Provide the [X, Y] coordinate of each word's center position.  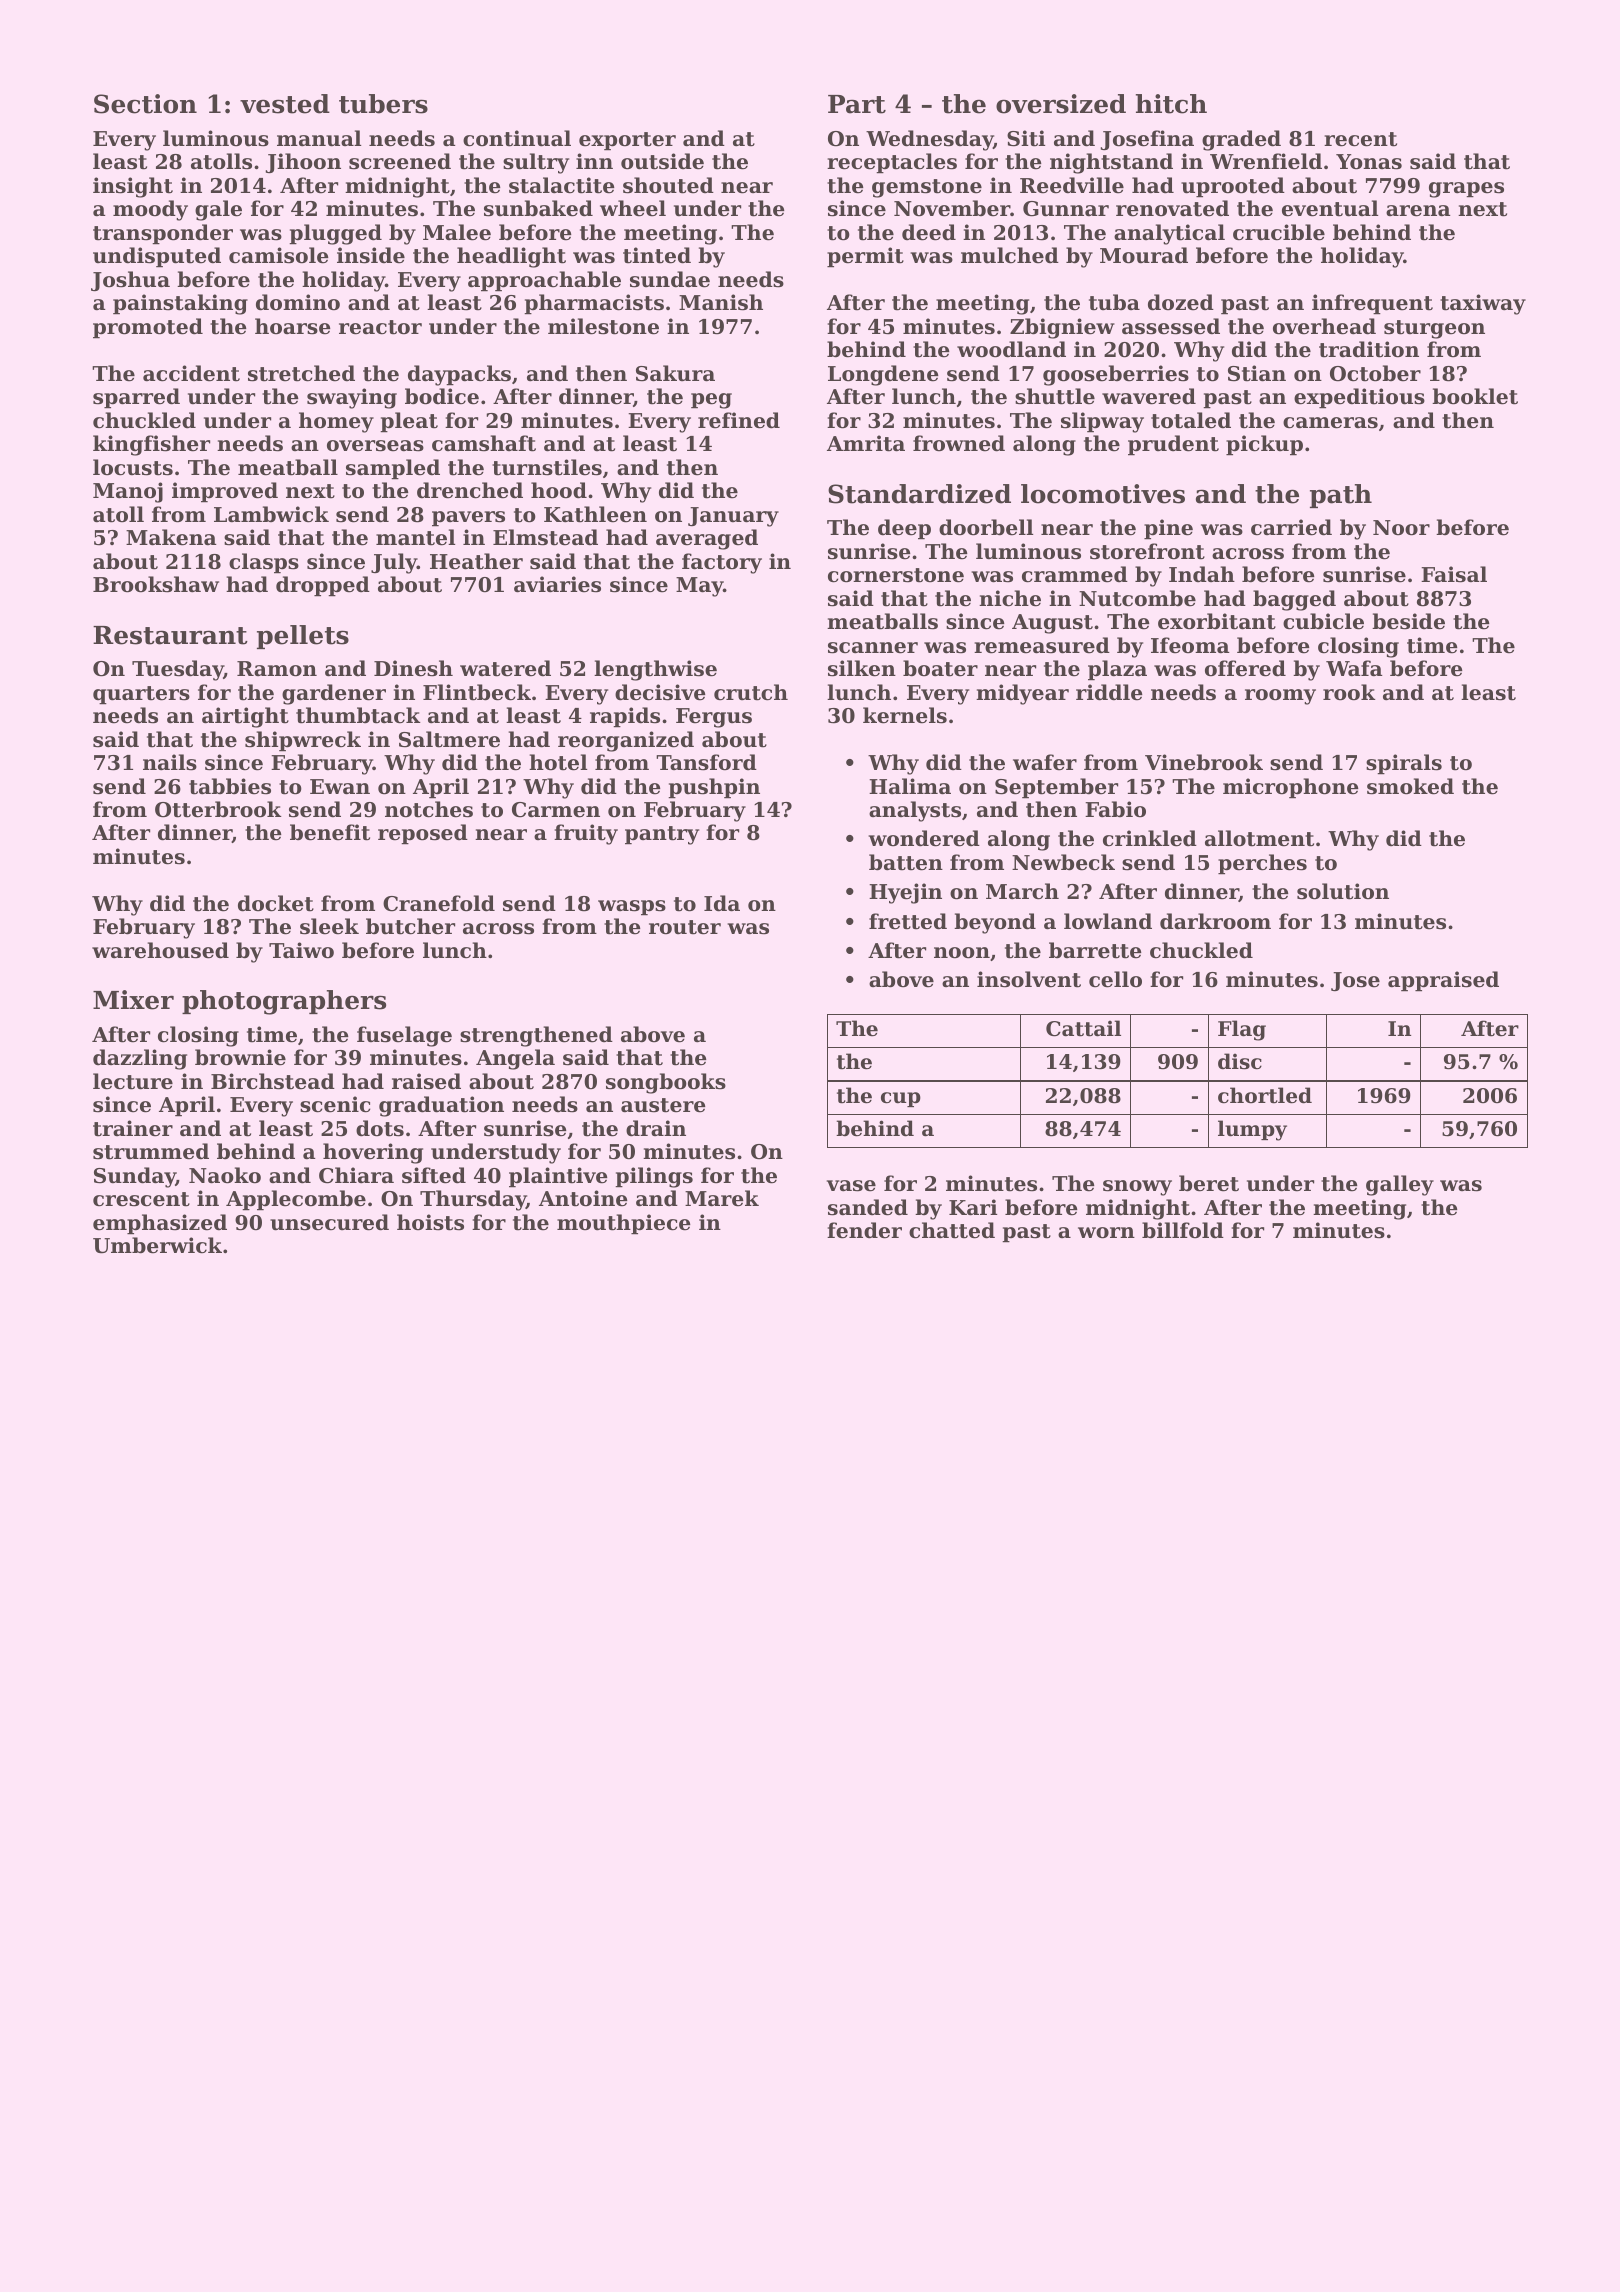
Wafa [1354, 668]
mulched [1010, 255]
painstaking [180, 304]
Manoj [128, 492]
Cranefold [439, 903]
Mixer [133, 1000]
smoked [1410, 786]
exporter [627, 141]
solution [1343, 891]
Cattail [1083, 1028]
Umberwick [157, 1245]
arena [1418, 211]
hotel [558, 762]
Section [145, 104]
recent [1360, 139]
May [699, 587]
